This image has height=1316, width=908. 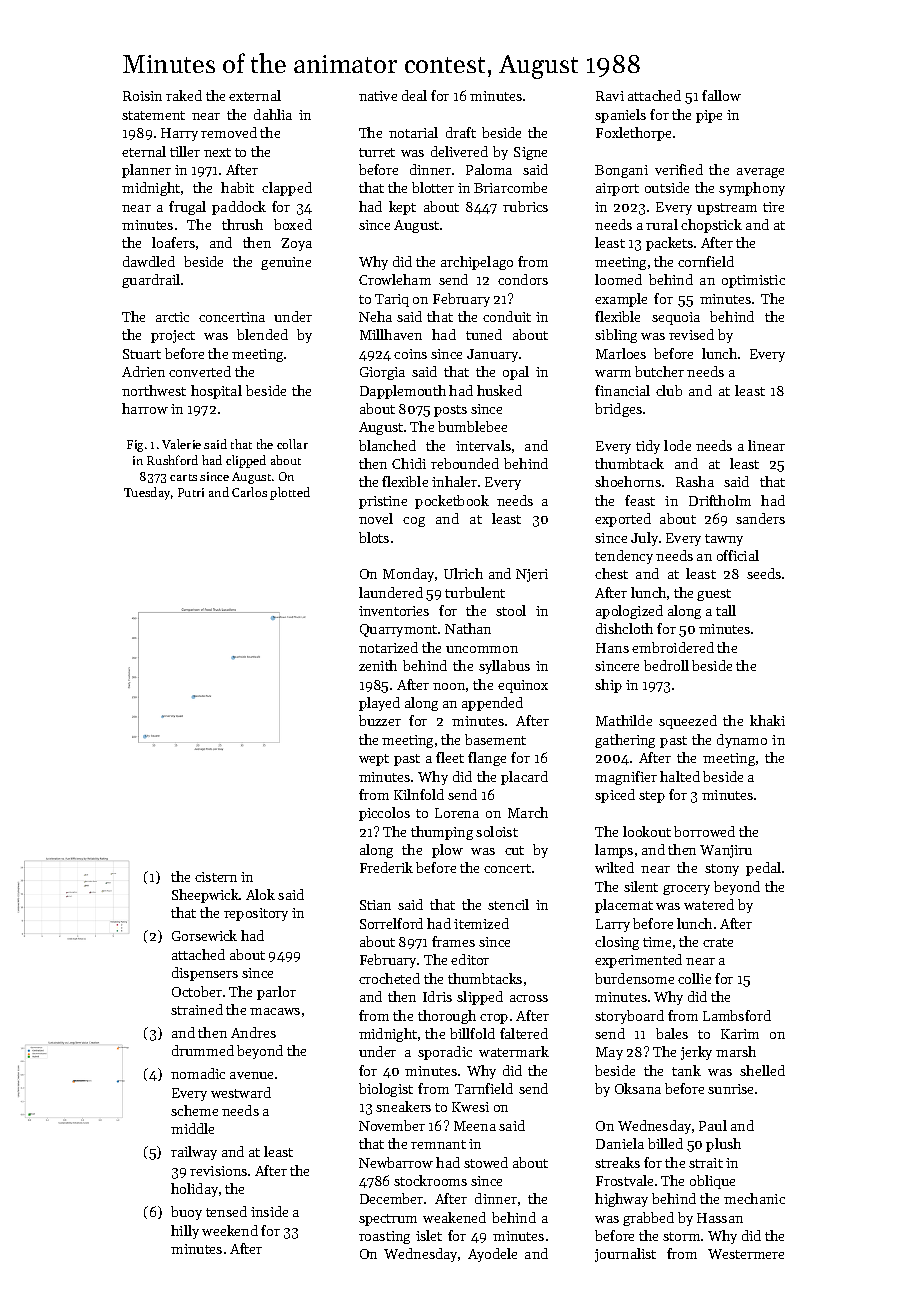 What do you see at coordinates (374, 537) in the image?
I see `blots` at bounding box center [374, 537].
